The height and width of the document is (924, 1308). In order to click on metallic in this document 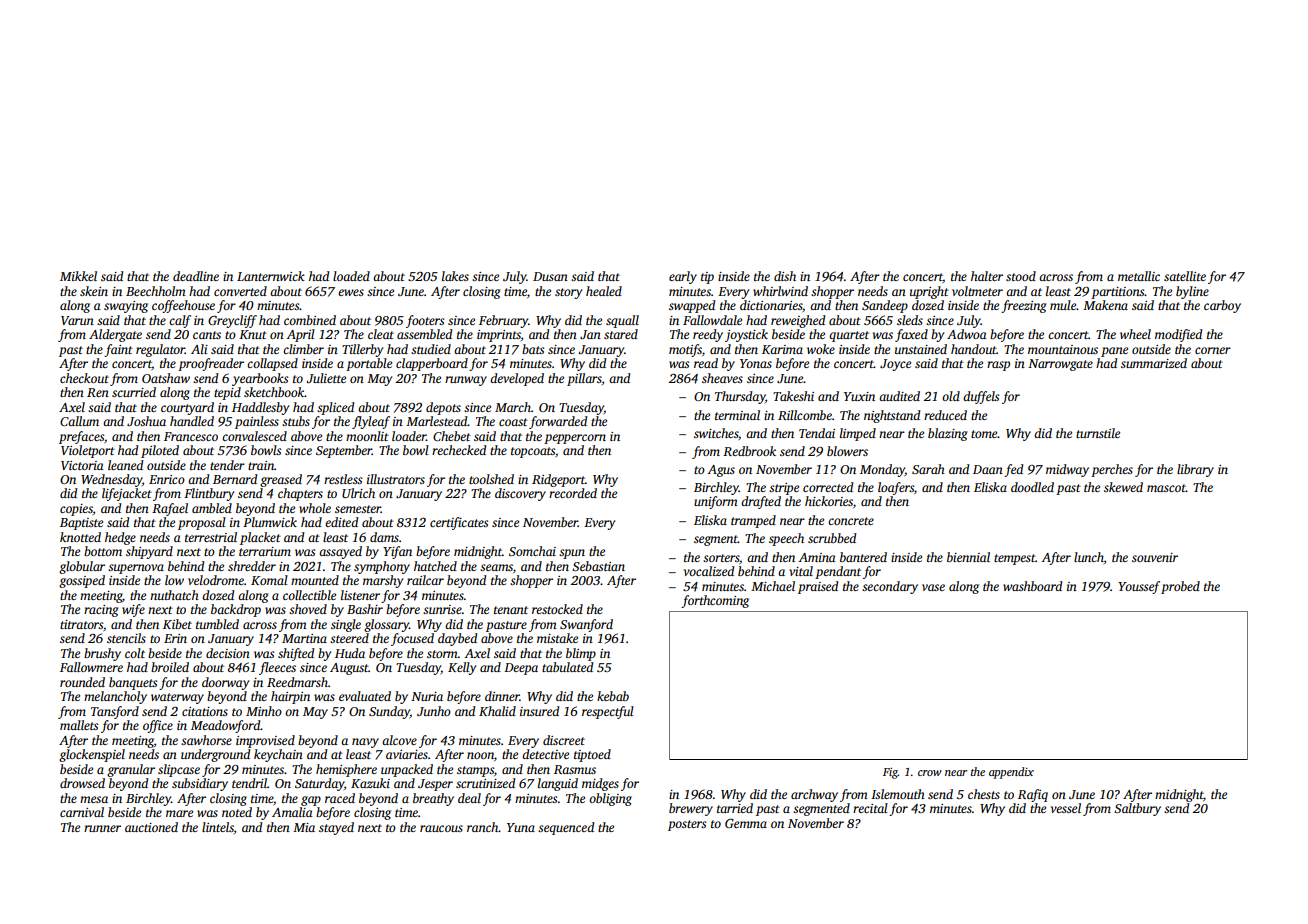, I will do `click(1139, 276)`.
